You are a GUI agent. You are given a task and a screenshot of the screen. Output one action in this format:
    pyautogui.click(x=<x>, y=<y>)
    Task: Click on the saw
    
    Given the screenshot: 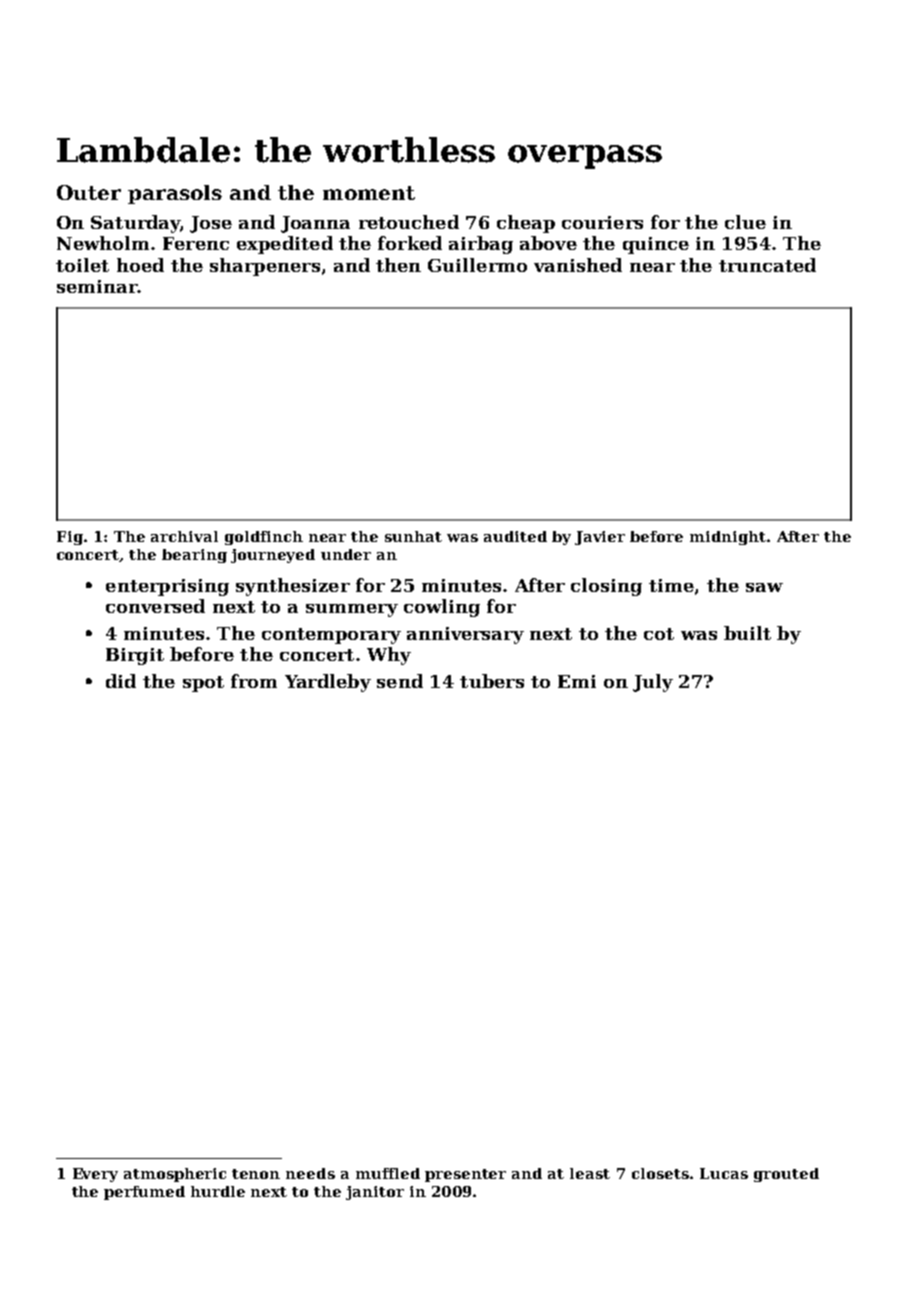 What is the action you would take?
    pyautogui.click(x=764, y=587)
